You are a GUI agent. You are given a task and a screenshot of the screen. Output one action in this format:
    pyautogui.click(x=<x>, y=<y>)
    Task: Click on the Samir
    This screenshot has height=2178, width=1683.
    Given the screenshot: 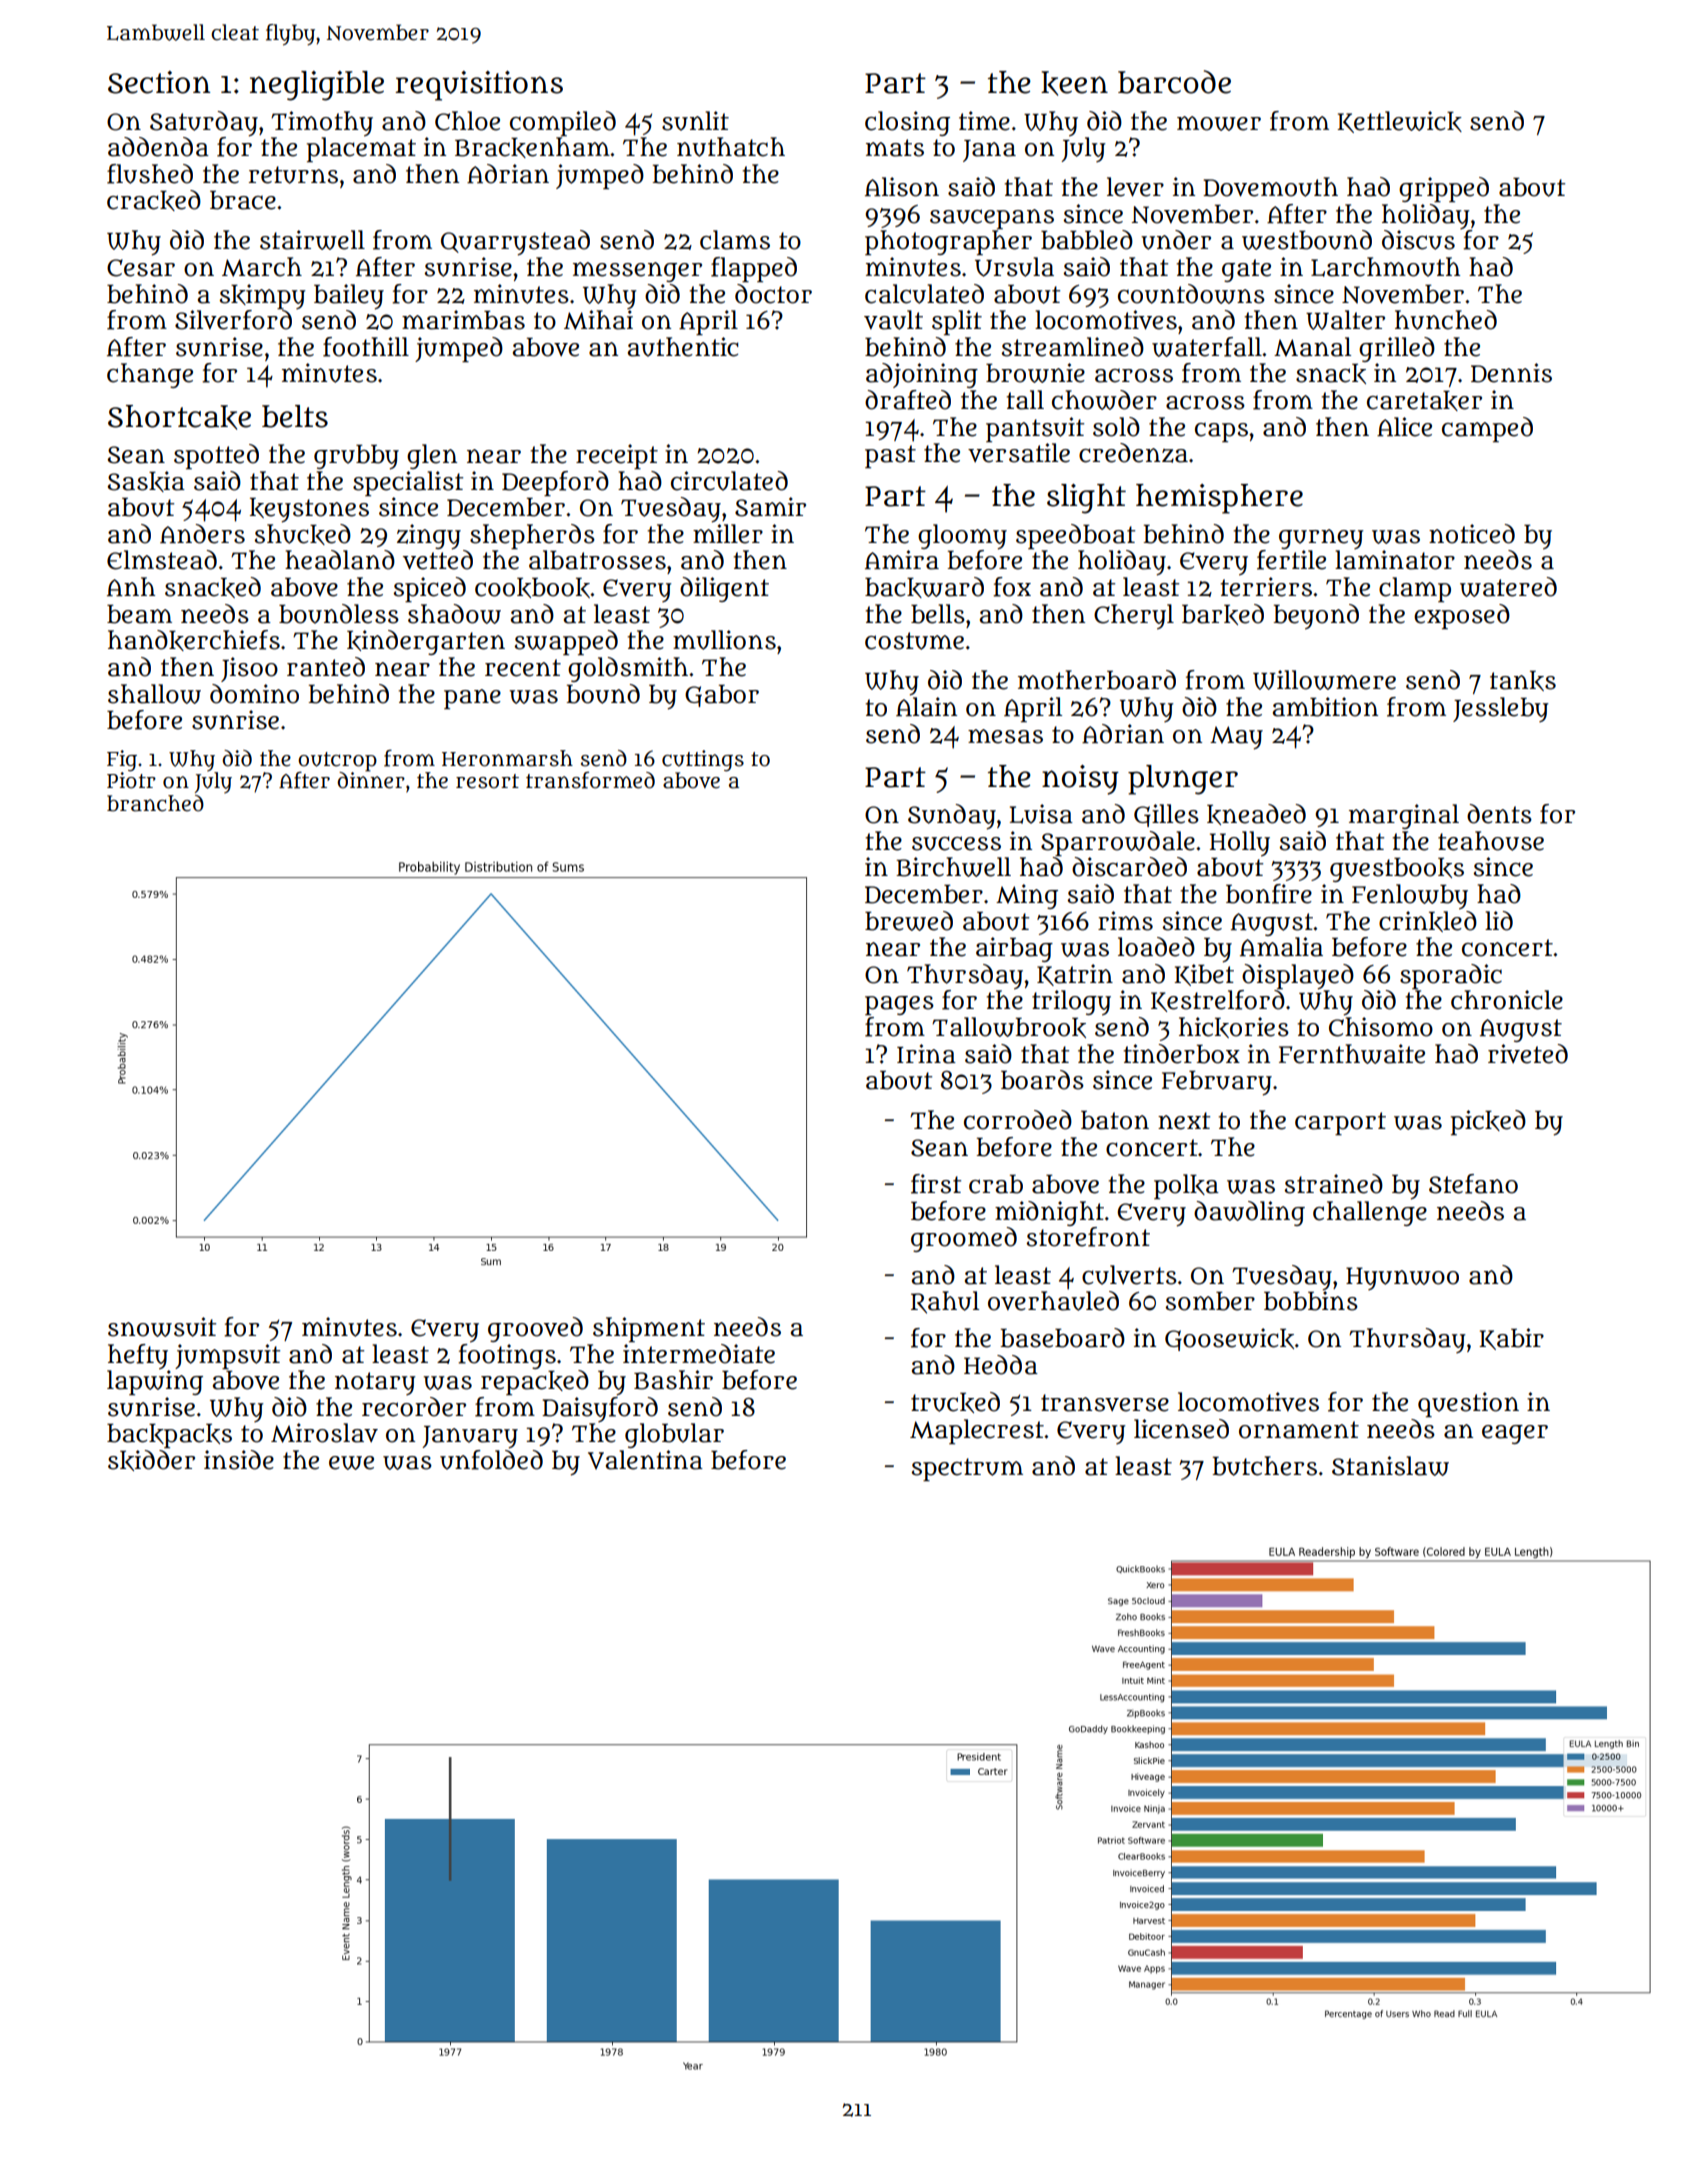 What is the action you would take?
    pyautogui.click(x=770, y=507)
